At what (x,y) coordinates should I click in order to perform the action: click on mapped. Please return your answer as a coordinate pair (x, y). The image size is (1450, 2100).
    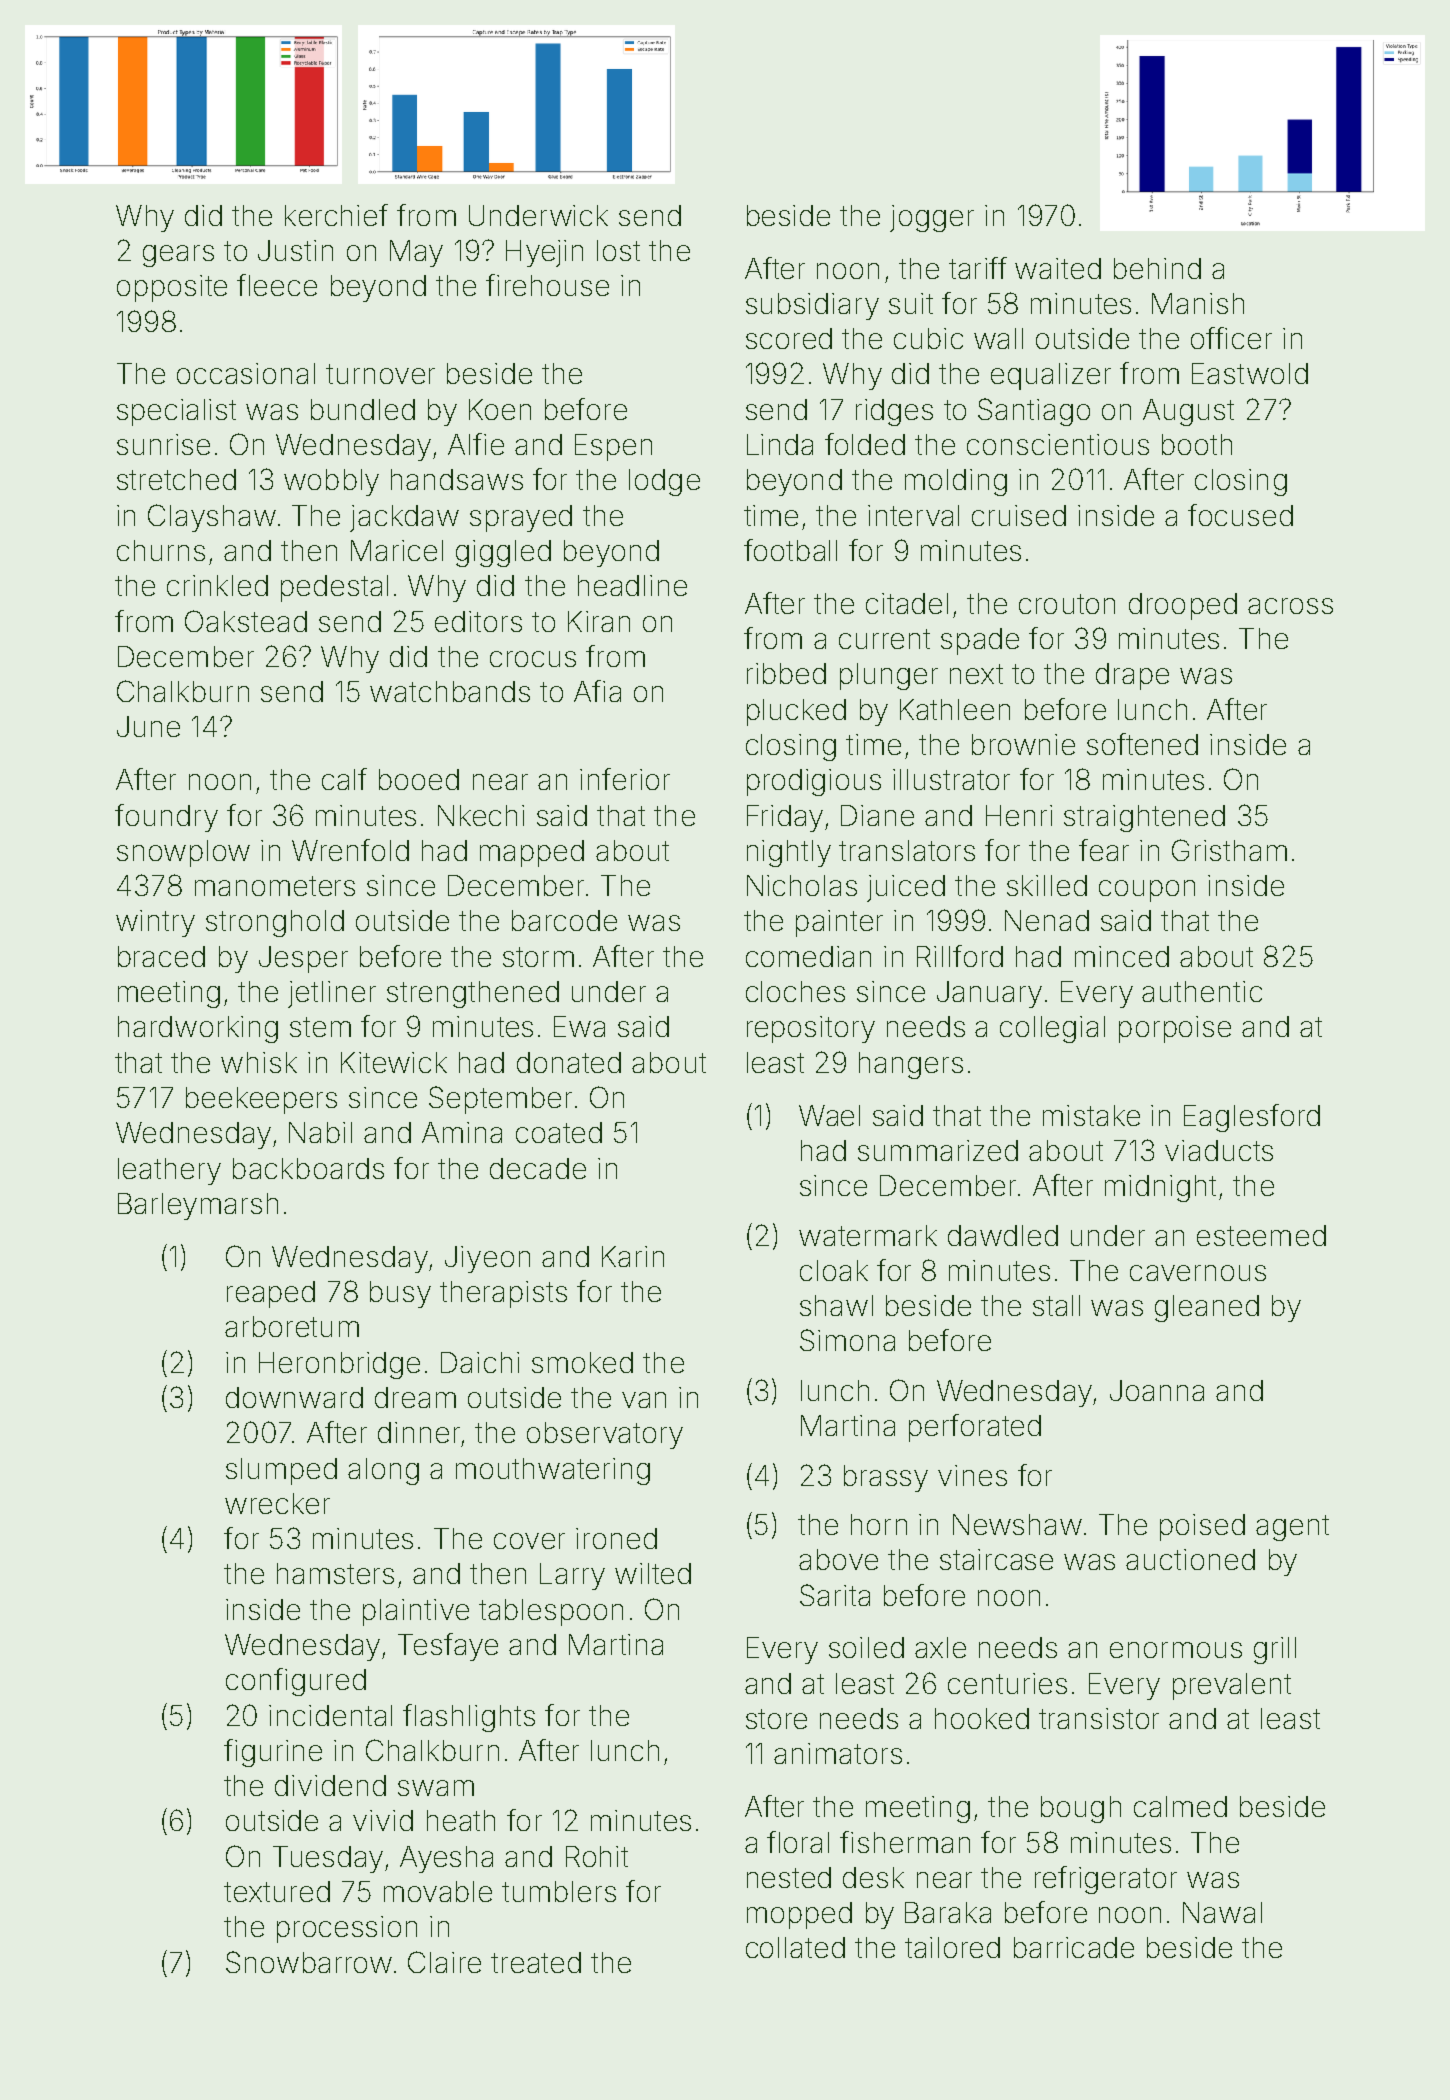
    Looking at the image, I should click on (532, 853).
